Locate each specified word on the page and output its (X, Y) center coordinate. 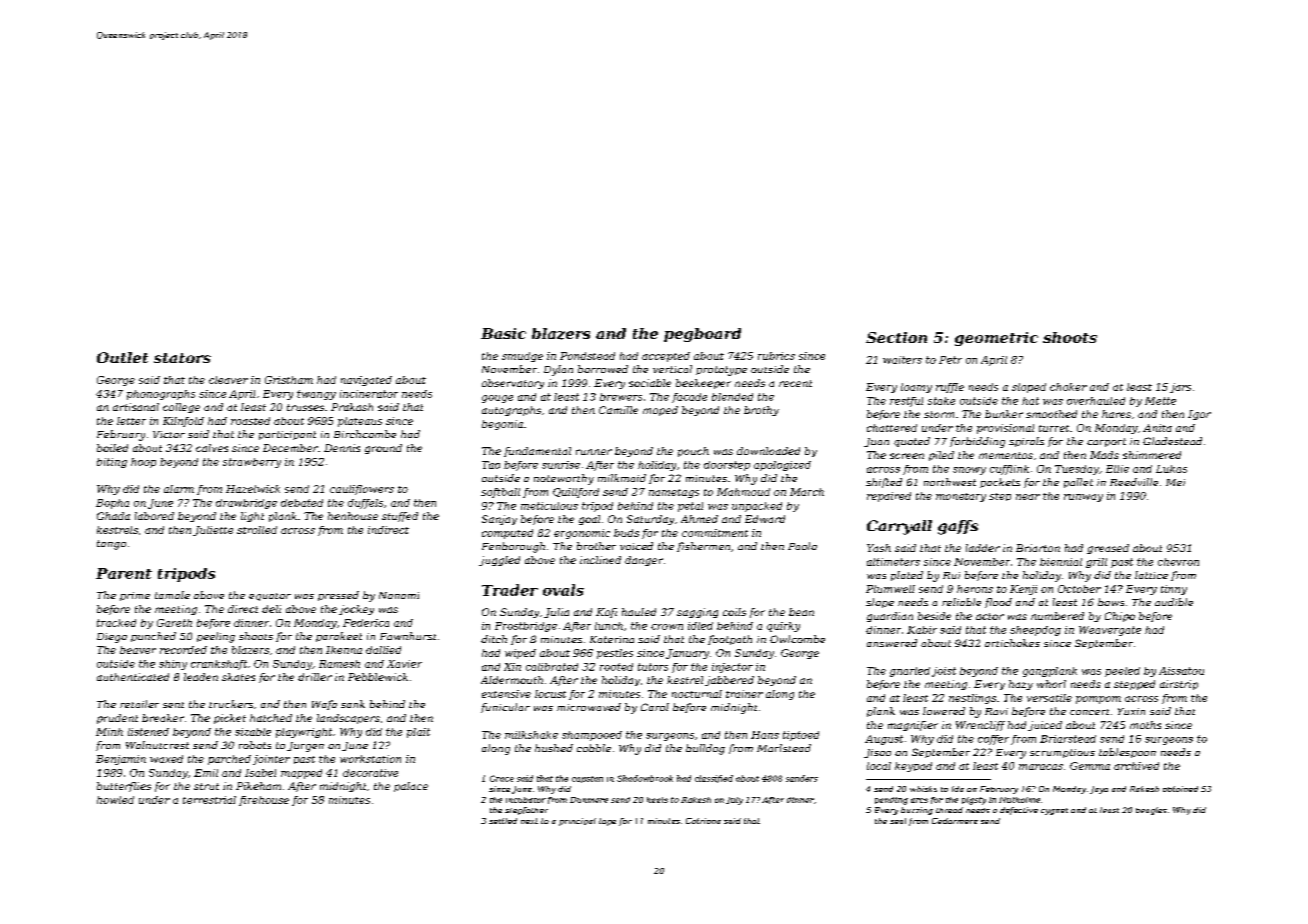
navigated (366, 381)
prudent (117, 719)
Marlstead (784, 748)
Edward (765, 519)
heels (657, 800)
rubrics (776, 356)
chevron (1178, 562)
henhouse (353, 516)
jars (1180, 388)
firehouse (264, 801)
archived (1136, 766)
